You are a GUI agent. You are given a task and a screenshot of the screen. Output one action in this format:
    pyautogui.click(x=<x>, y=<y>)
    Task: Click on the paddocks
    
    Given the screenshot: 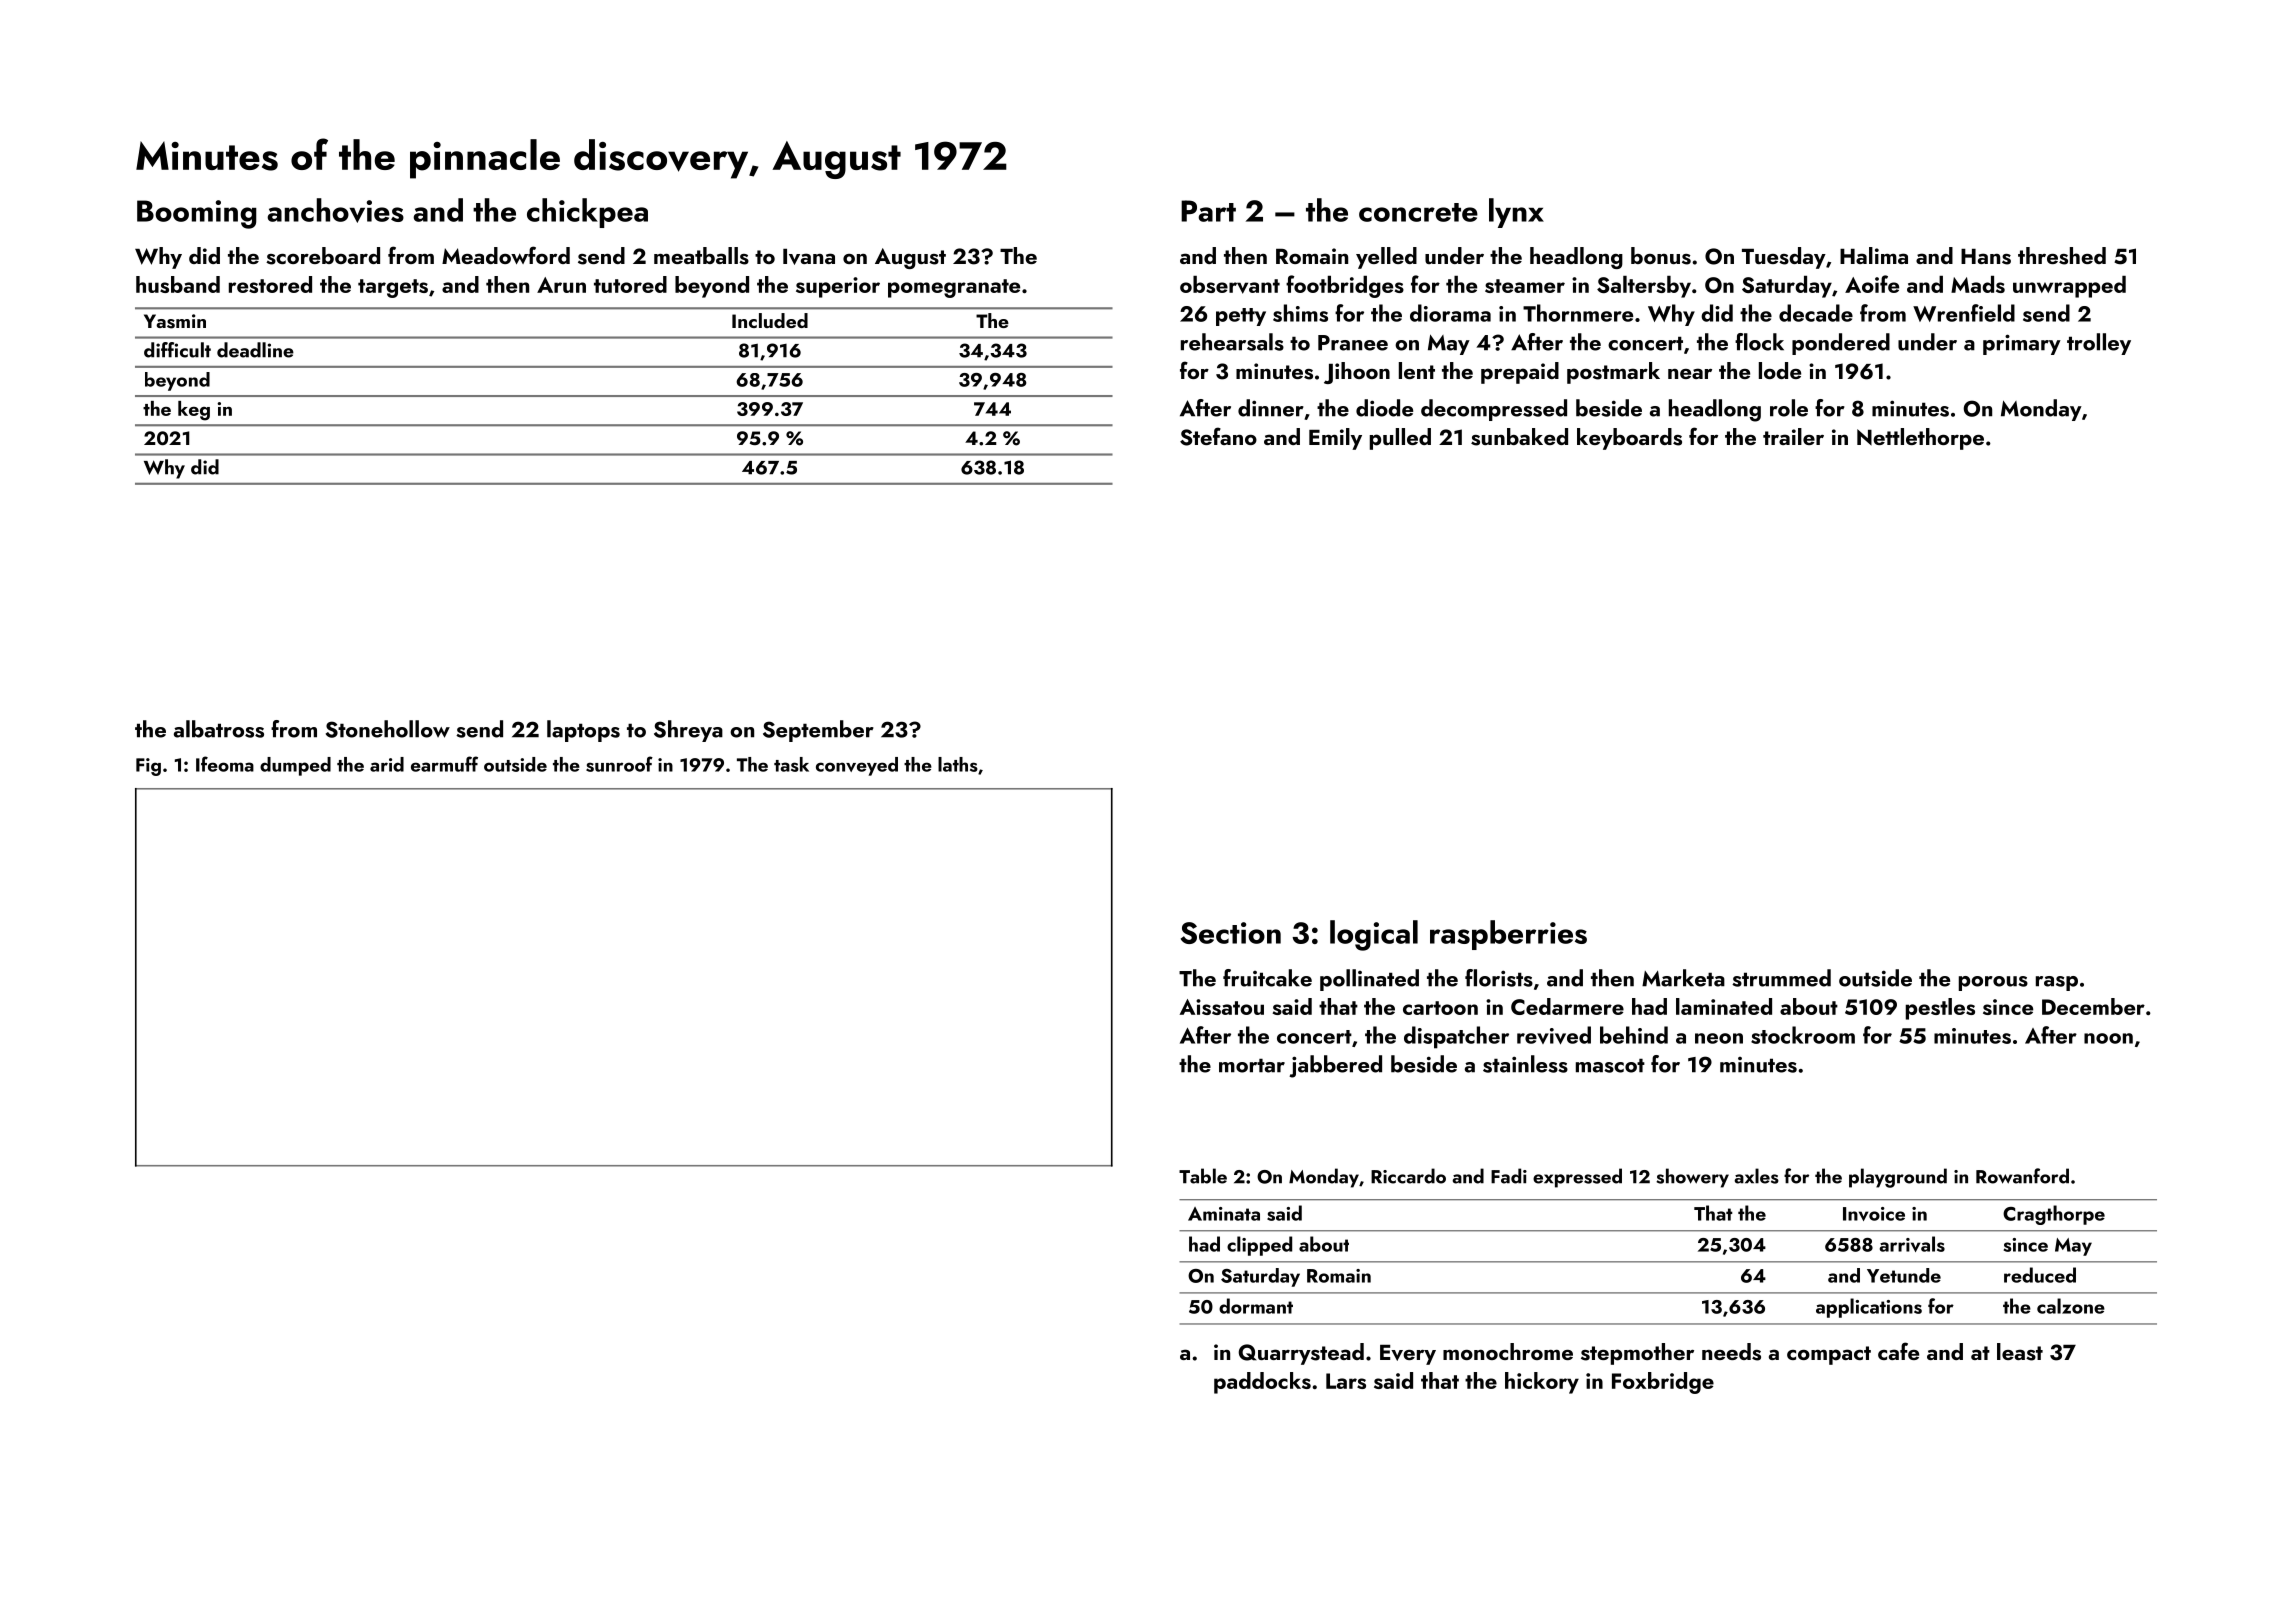 What is the action you would take?
    pyautogui.click(x=1262, y=1383)
